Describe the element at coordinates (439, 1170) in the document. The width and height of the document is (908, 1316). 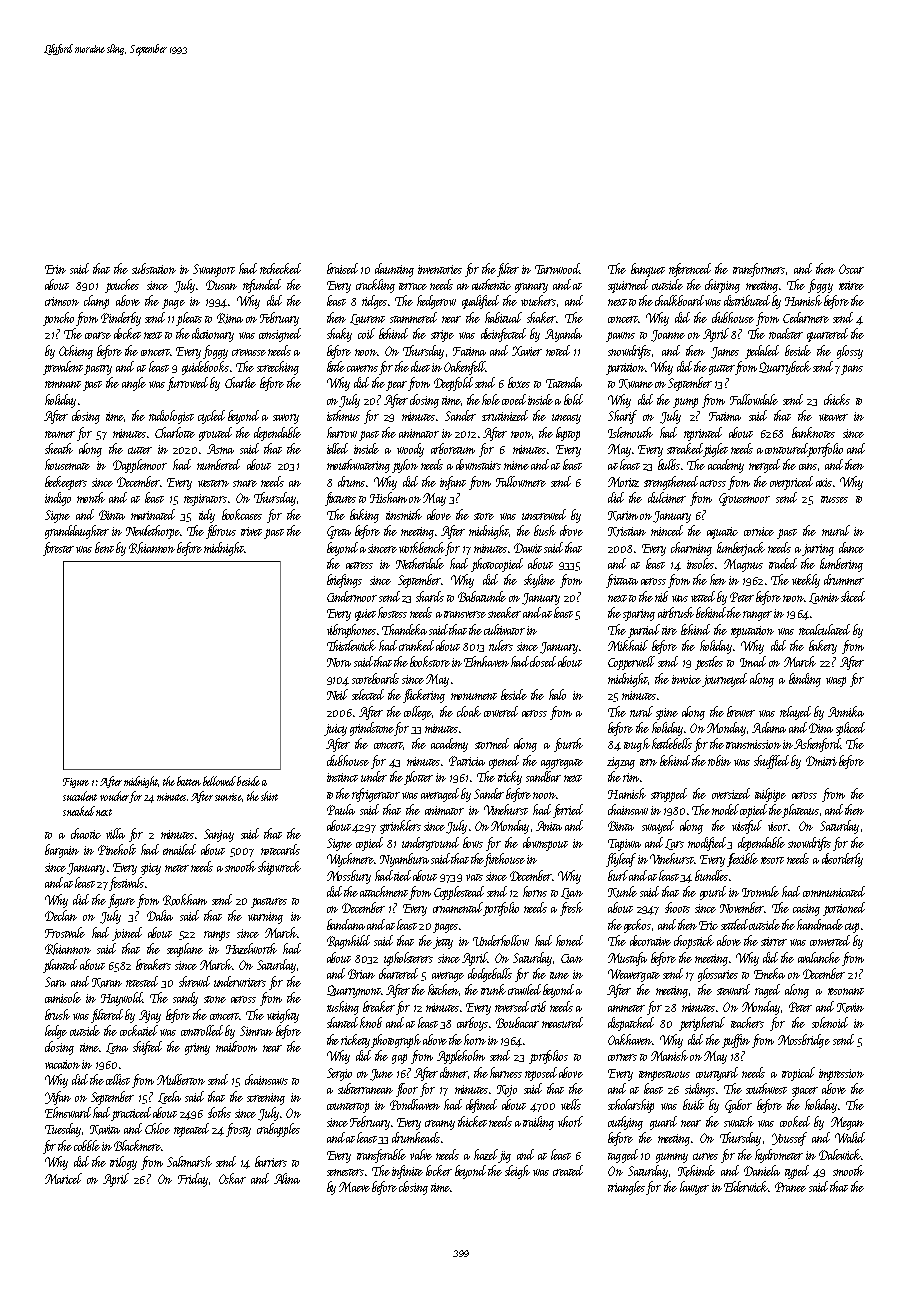
I see `locker` at that location.
